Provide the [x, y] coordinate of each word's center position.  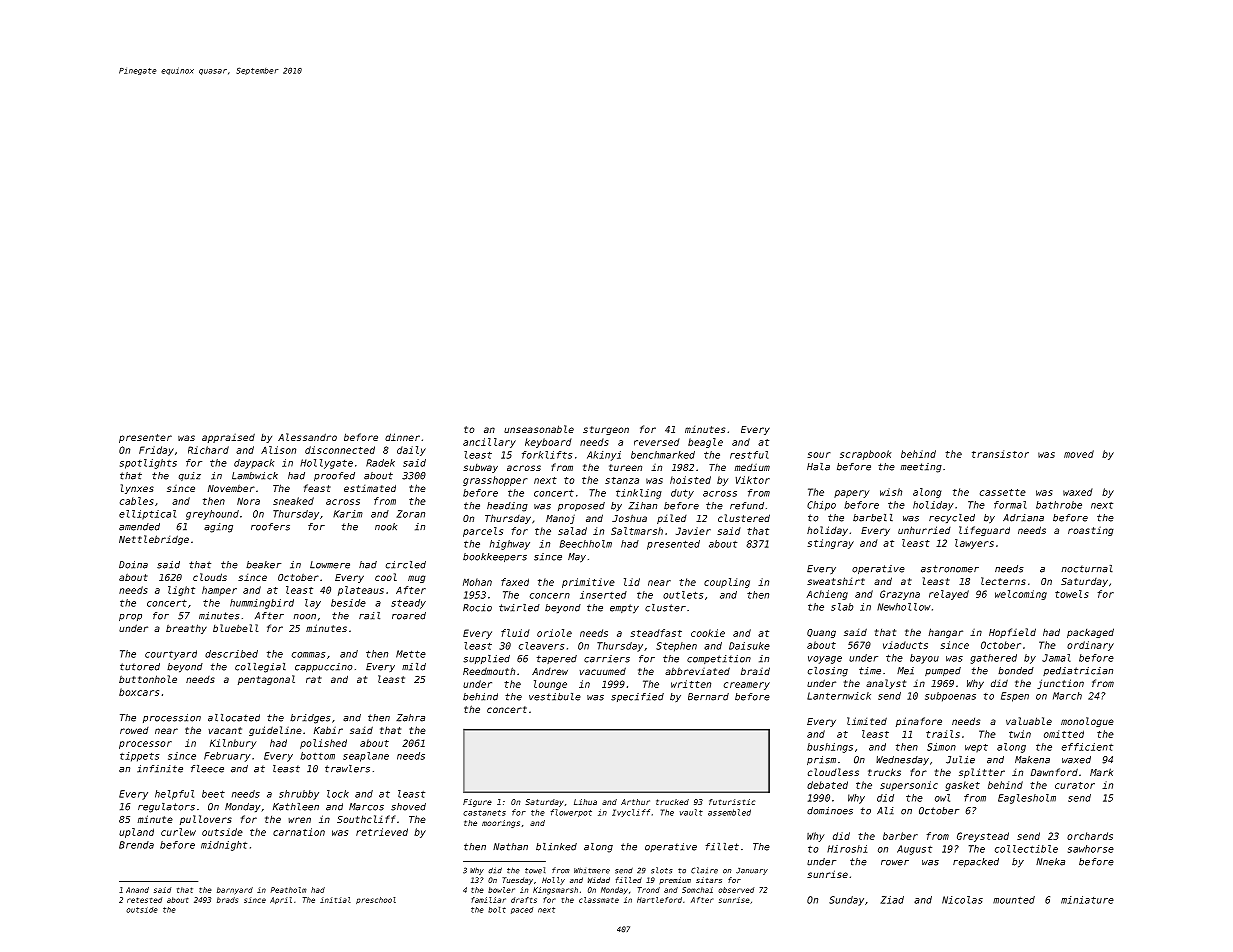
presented [673, 545]
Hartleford [659, 900]
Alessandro [307, 437]
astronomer [950, 569]
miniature [1087, 900]
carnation [299, 832]
